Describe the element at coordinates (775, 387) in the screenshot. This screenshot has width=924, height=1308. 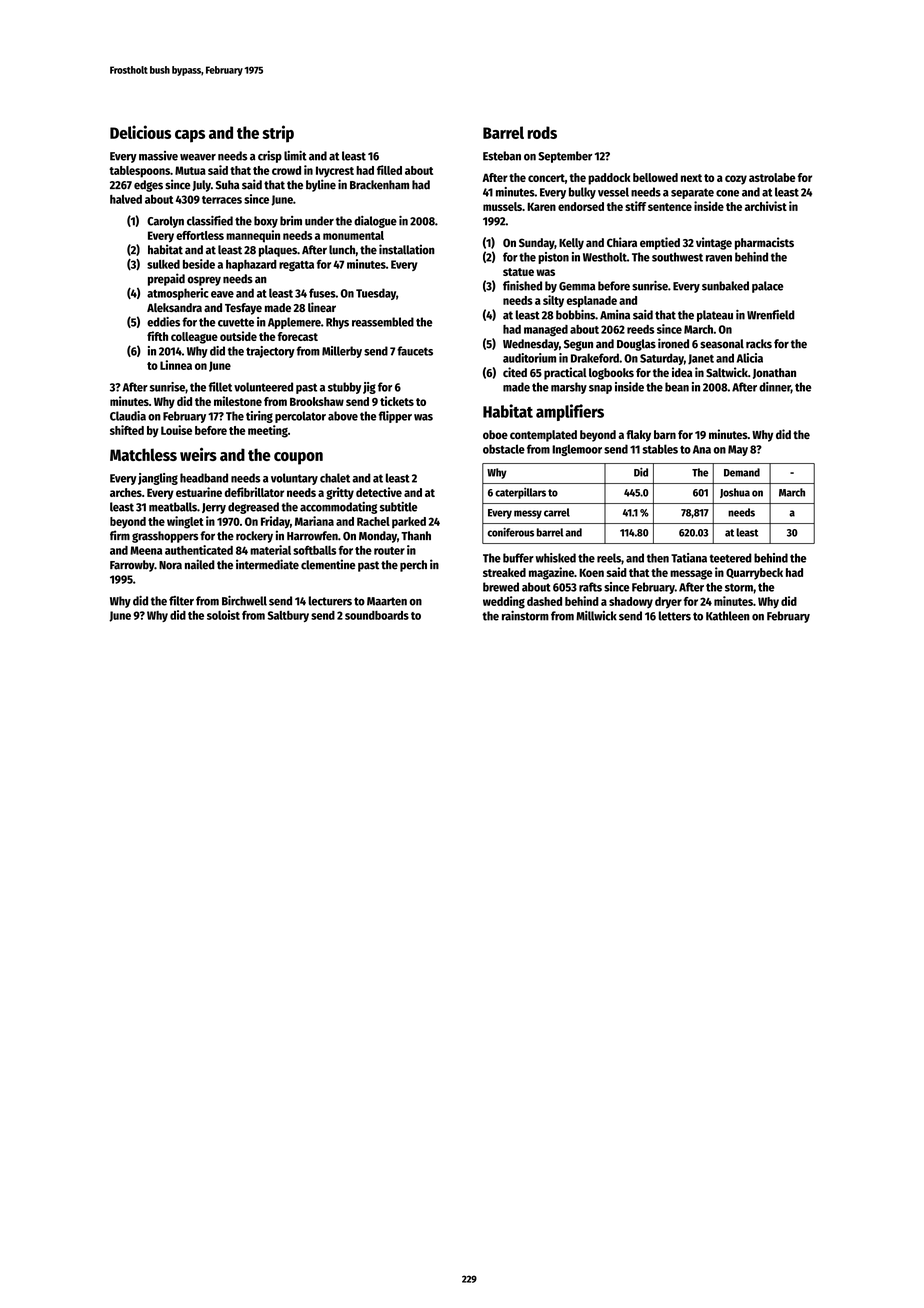
I see `dinner` at that location.
